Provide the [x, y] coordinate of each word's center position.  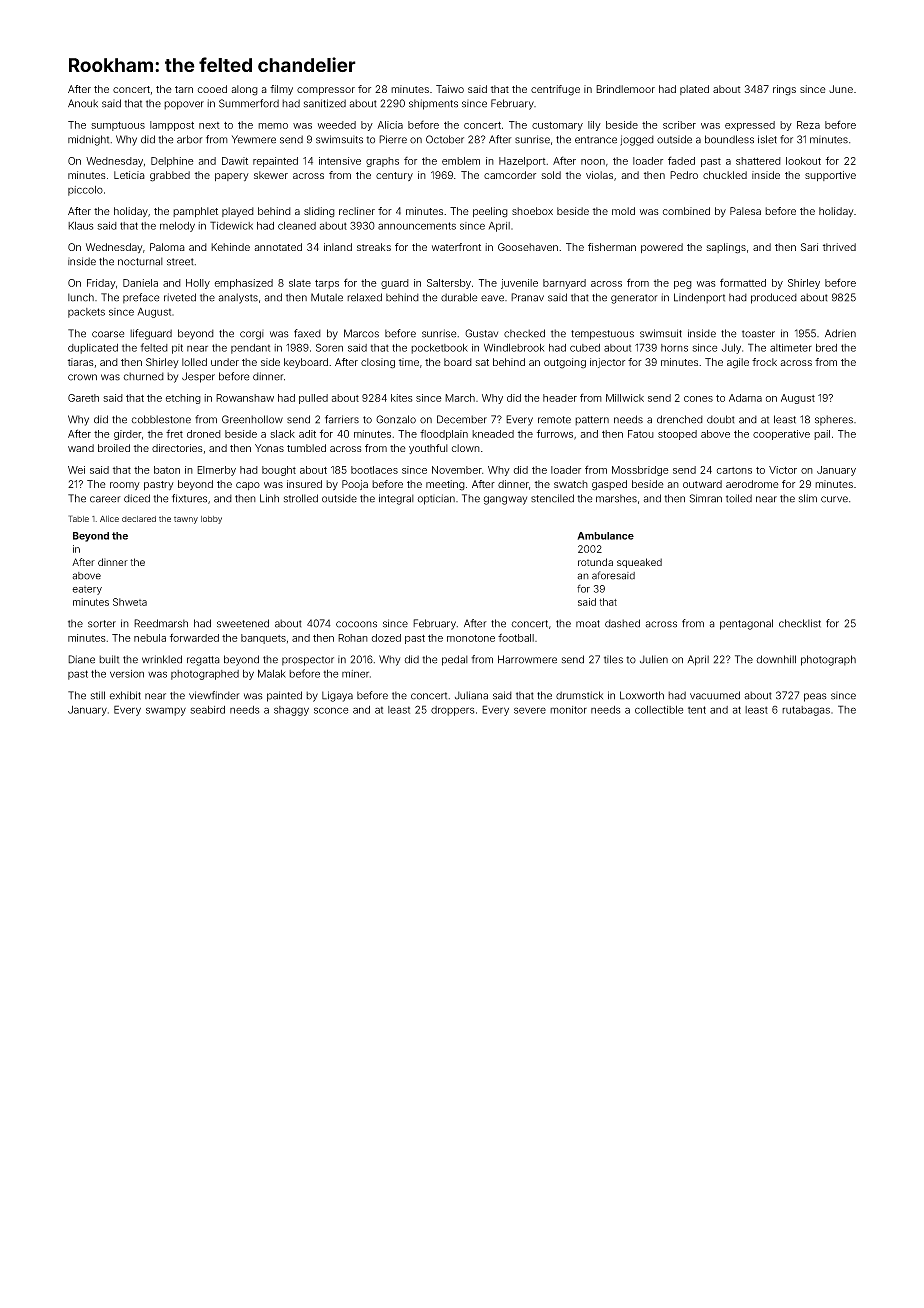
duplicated [93, 349]
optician [436, 499]
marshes [616, 498]
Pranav [527, 297]
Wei [76, 470]
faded [681, 160]
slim [808, 498]
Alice [109, 518]
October [445, 139]
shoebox [532, 211]
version [127, 674]
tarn [184, 89]
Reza [808, 125]
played [238, 212]
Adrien [840, 333]
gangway [505, 500]
